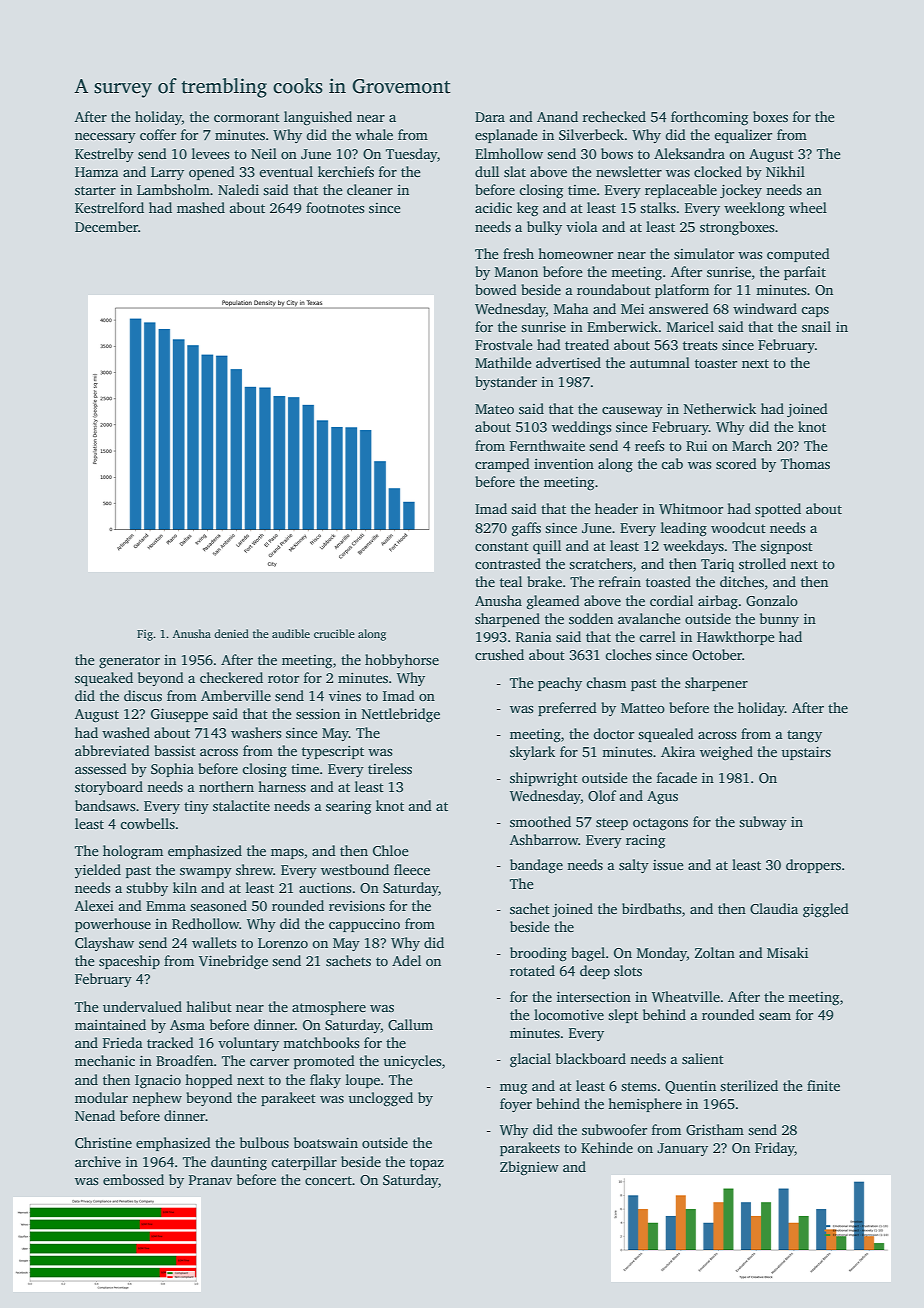 Image resolution: width=924 pixels, height=1308 pixels. Describe the element at coordinates (110, 1024) in the image. I see `maintained` at that location.
